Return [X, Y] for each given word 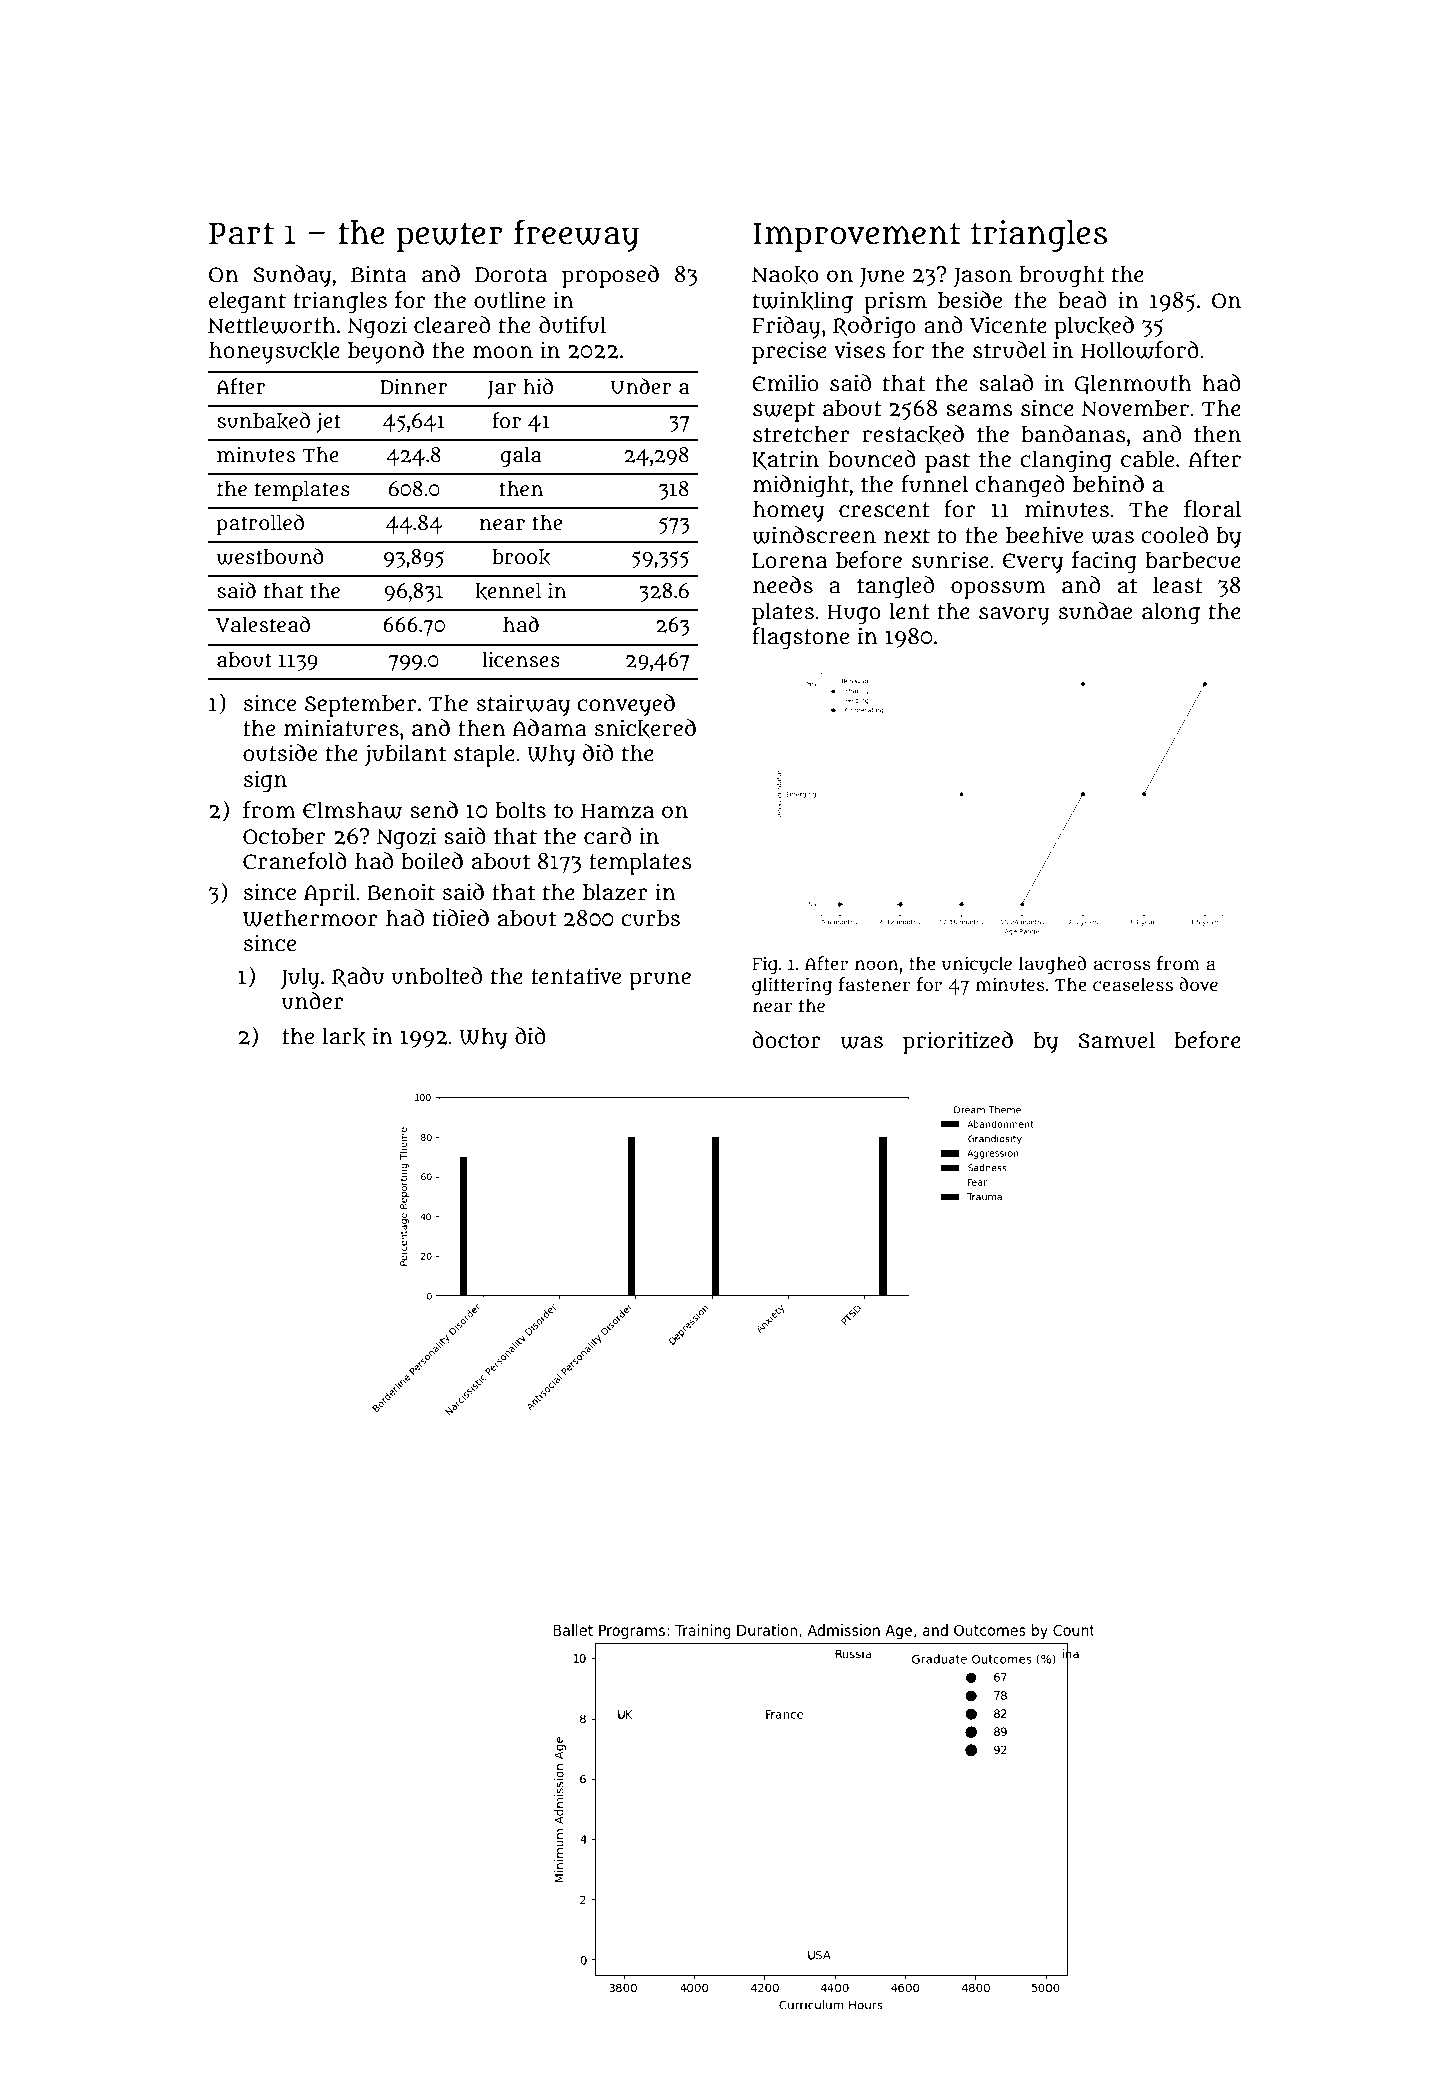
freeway [576, 235]
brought [1062, 276]
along [1171, 613]
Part [241, 234]
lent [910, 611]
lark [344, 1036]
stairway [523, 705]
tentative [576, 976]
